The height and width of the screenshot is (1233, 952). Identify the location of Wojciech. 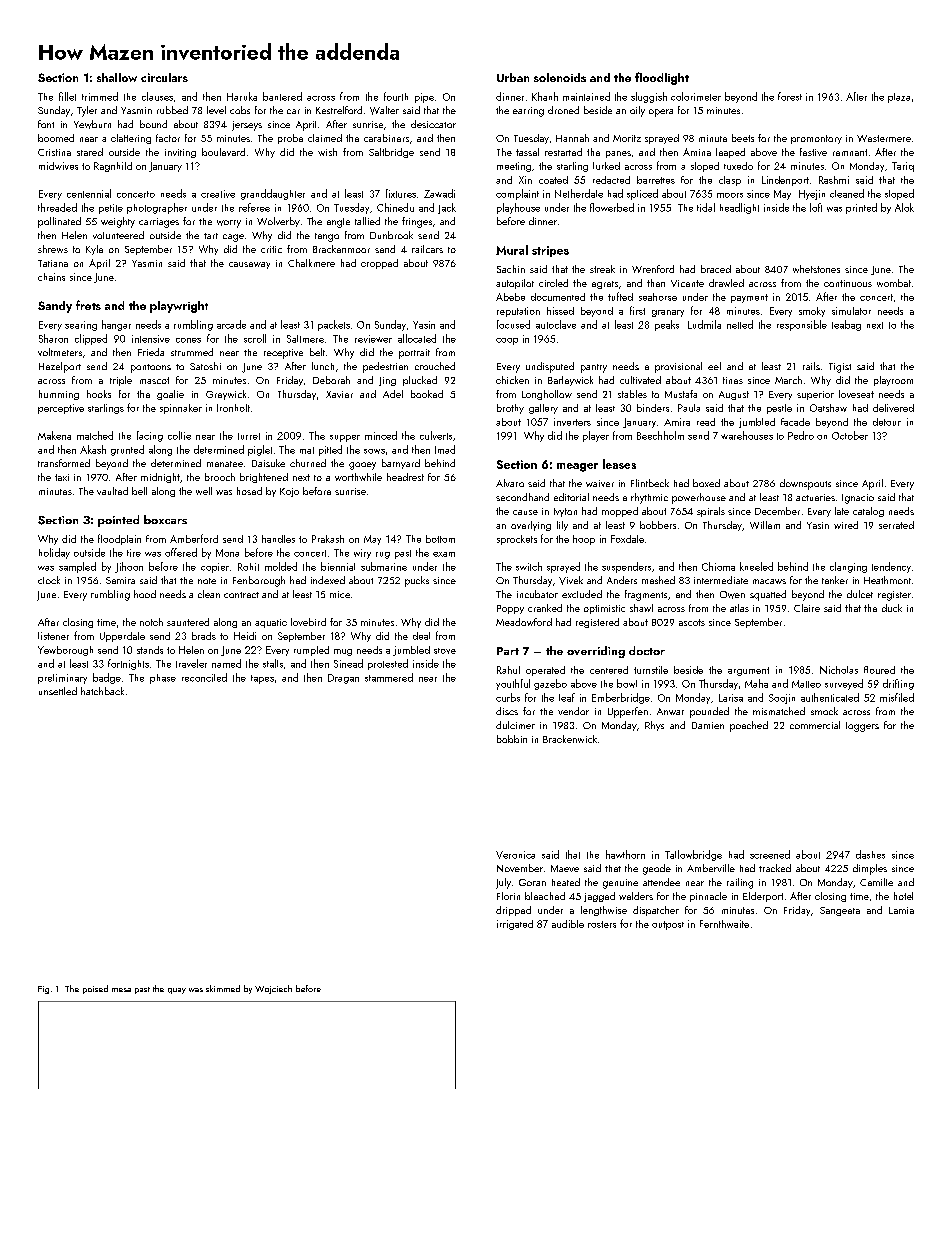
(273, 989).
